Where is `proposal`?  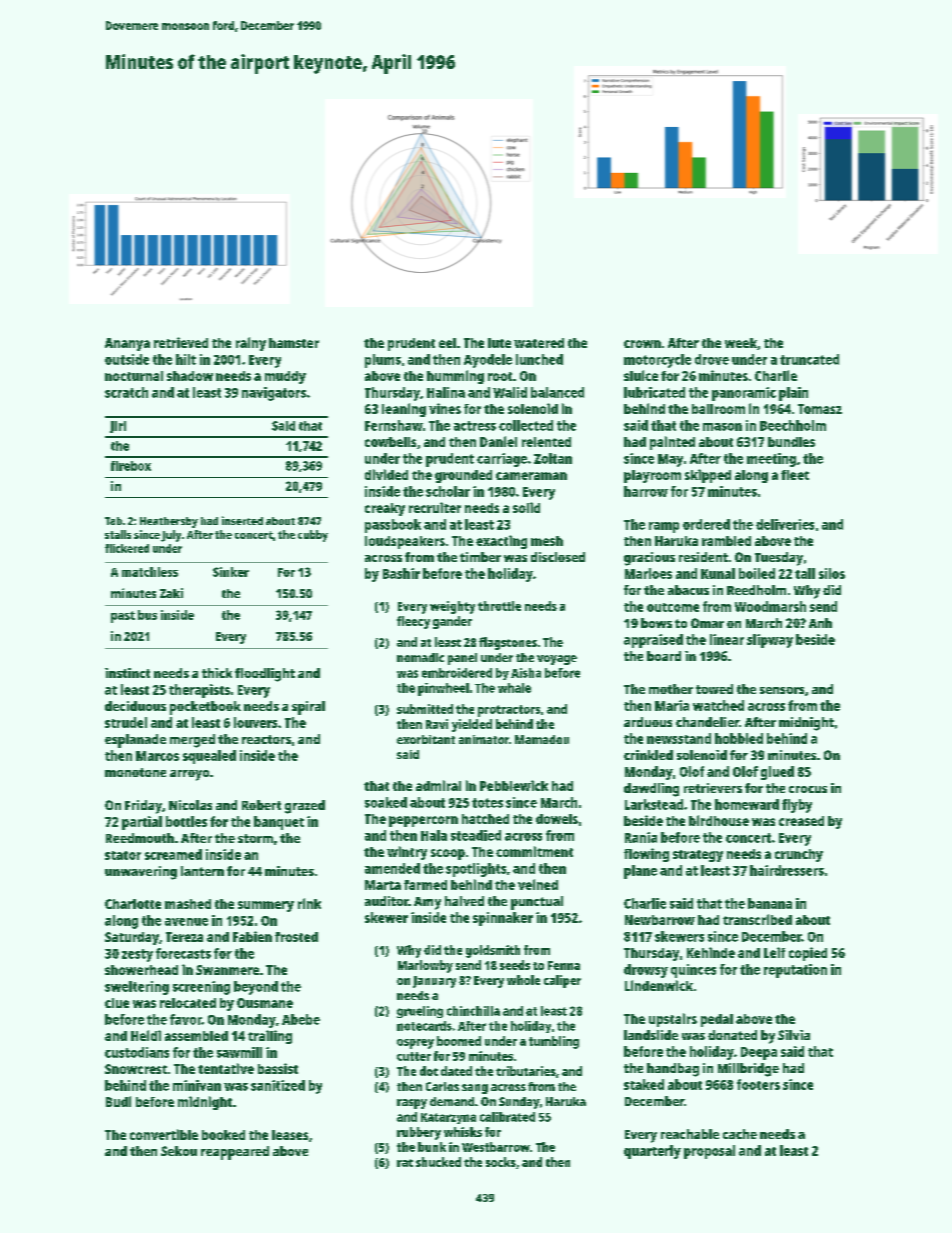 proposal is located at coordinates (709, 1152).
